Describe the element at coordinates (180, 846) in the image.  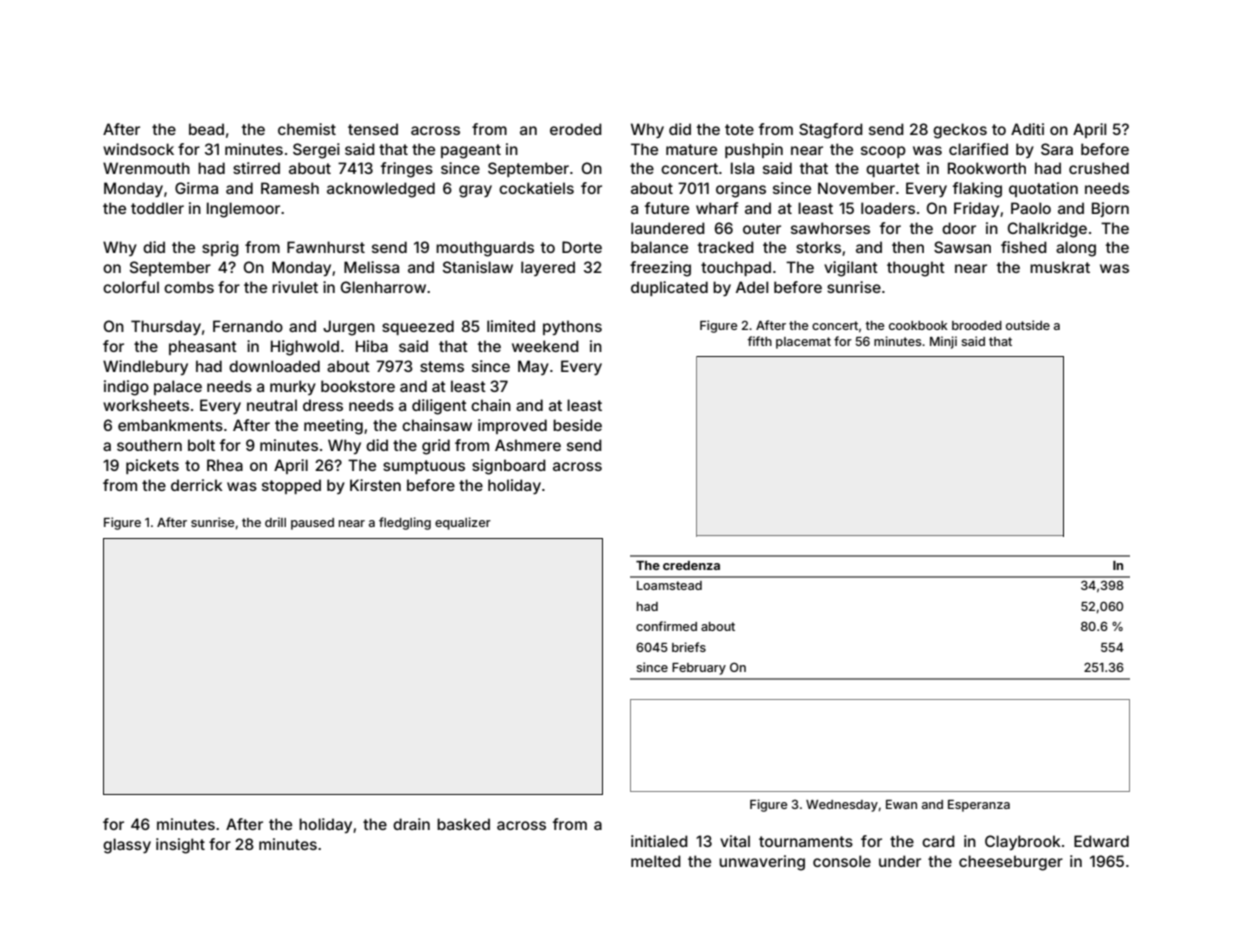
I see `insight` at that location.
